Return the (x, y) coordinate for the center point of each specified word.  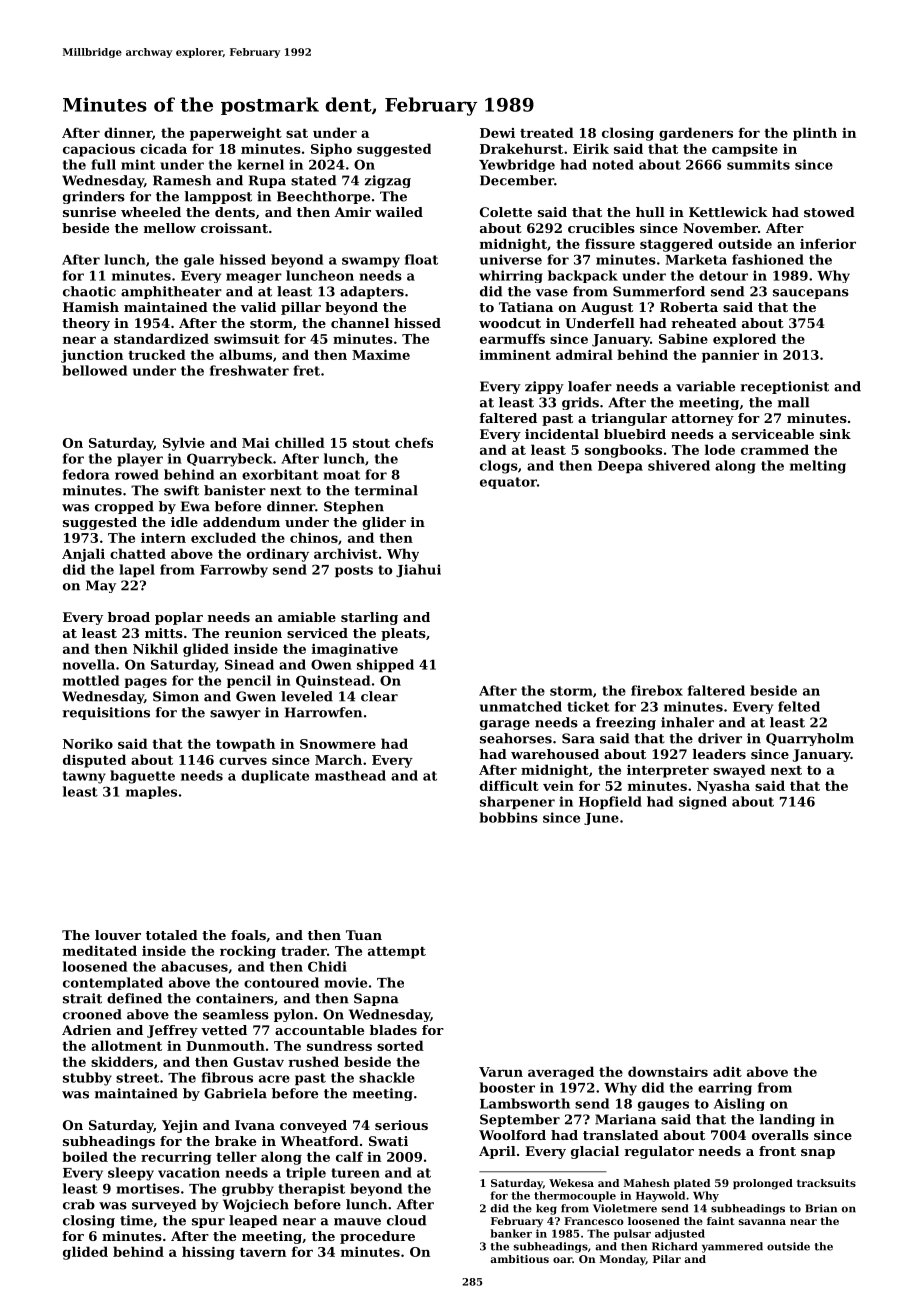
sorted (400, 1045)
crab (79, 1204)
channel (360, 323)
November (720, 228)
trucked (157, 354)
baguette (142, 777)
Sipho (331, 150)
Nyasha (723, 787)
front (777, 1151)
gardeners (696, 134)
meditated (100, 950)
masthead (350, 775)
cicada (163, 148)
